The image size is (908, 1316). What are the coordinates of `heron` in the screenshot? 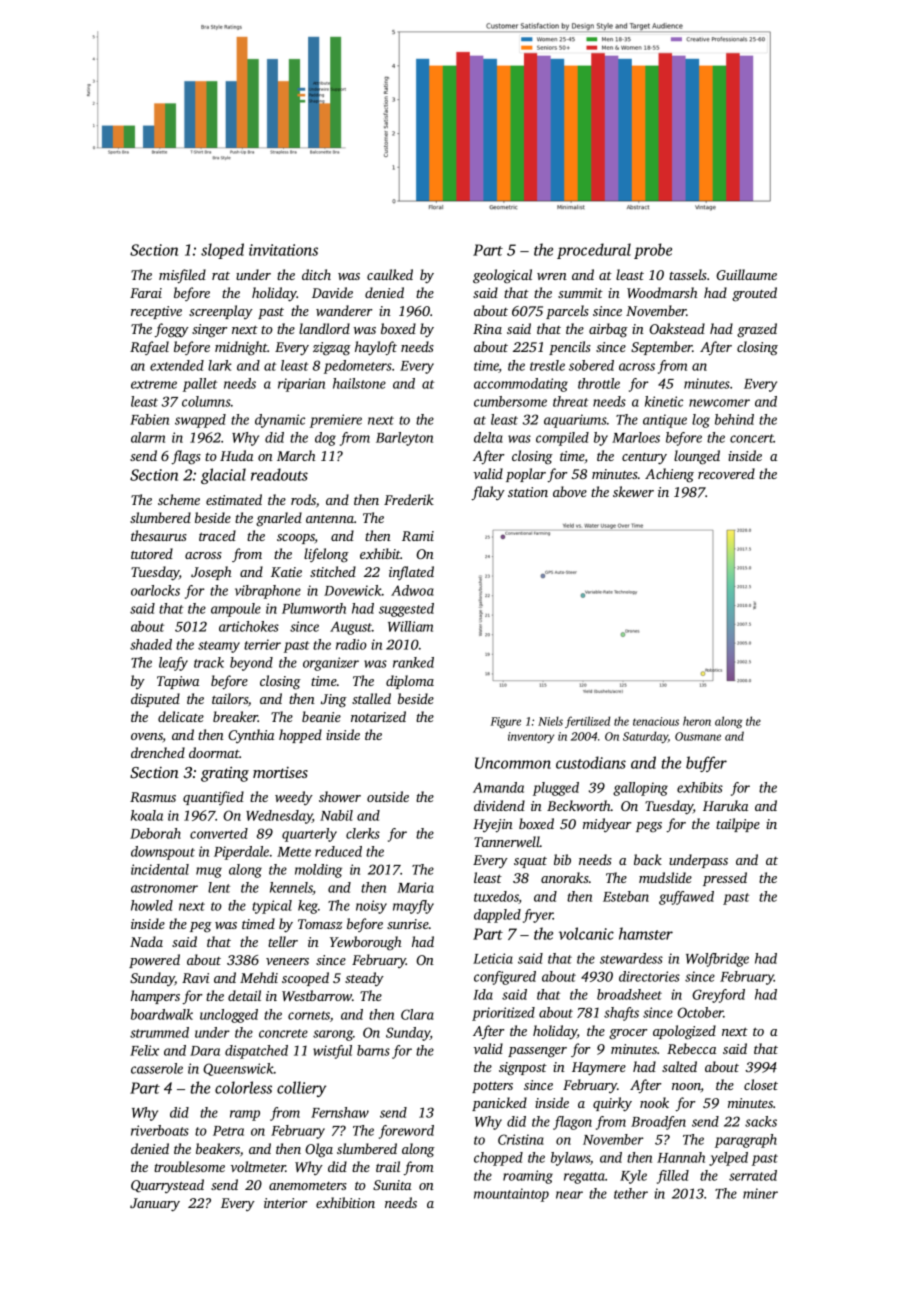 It's located at (697, 721).
